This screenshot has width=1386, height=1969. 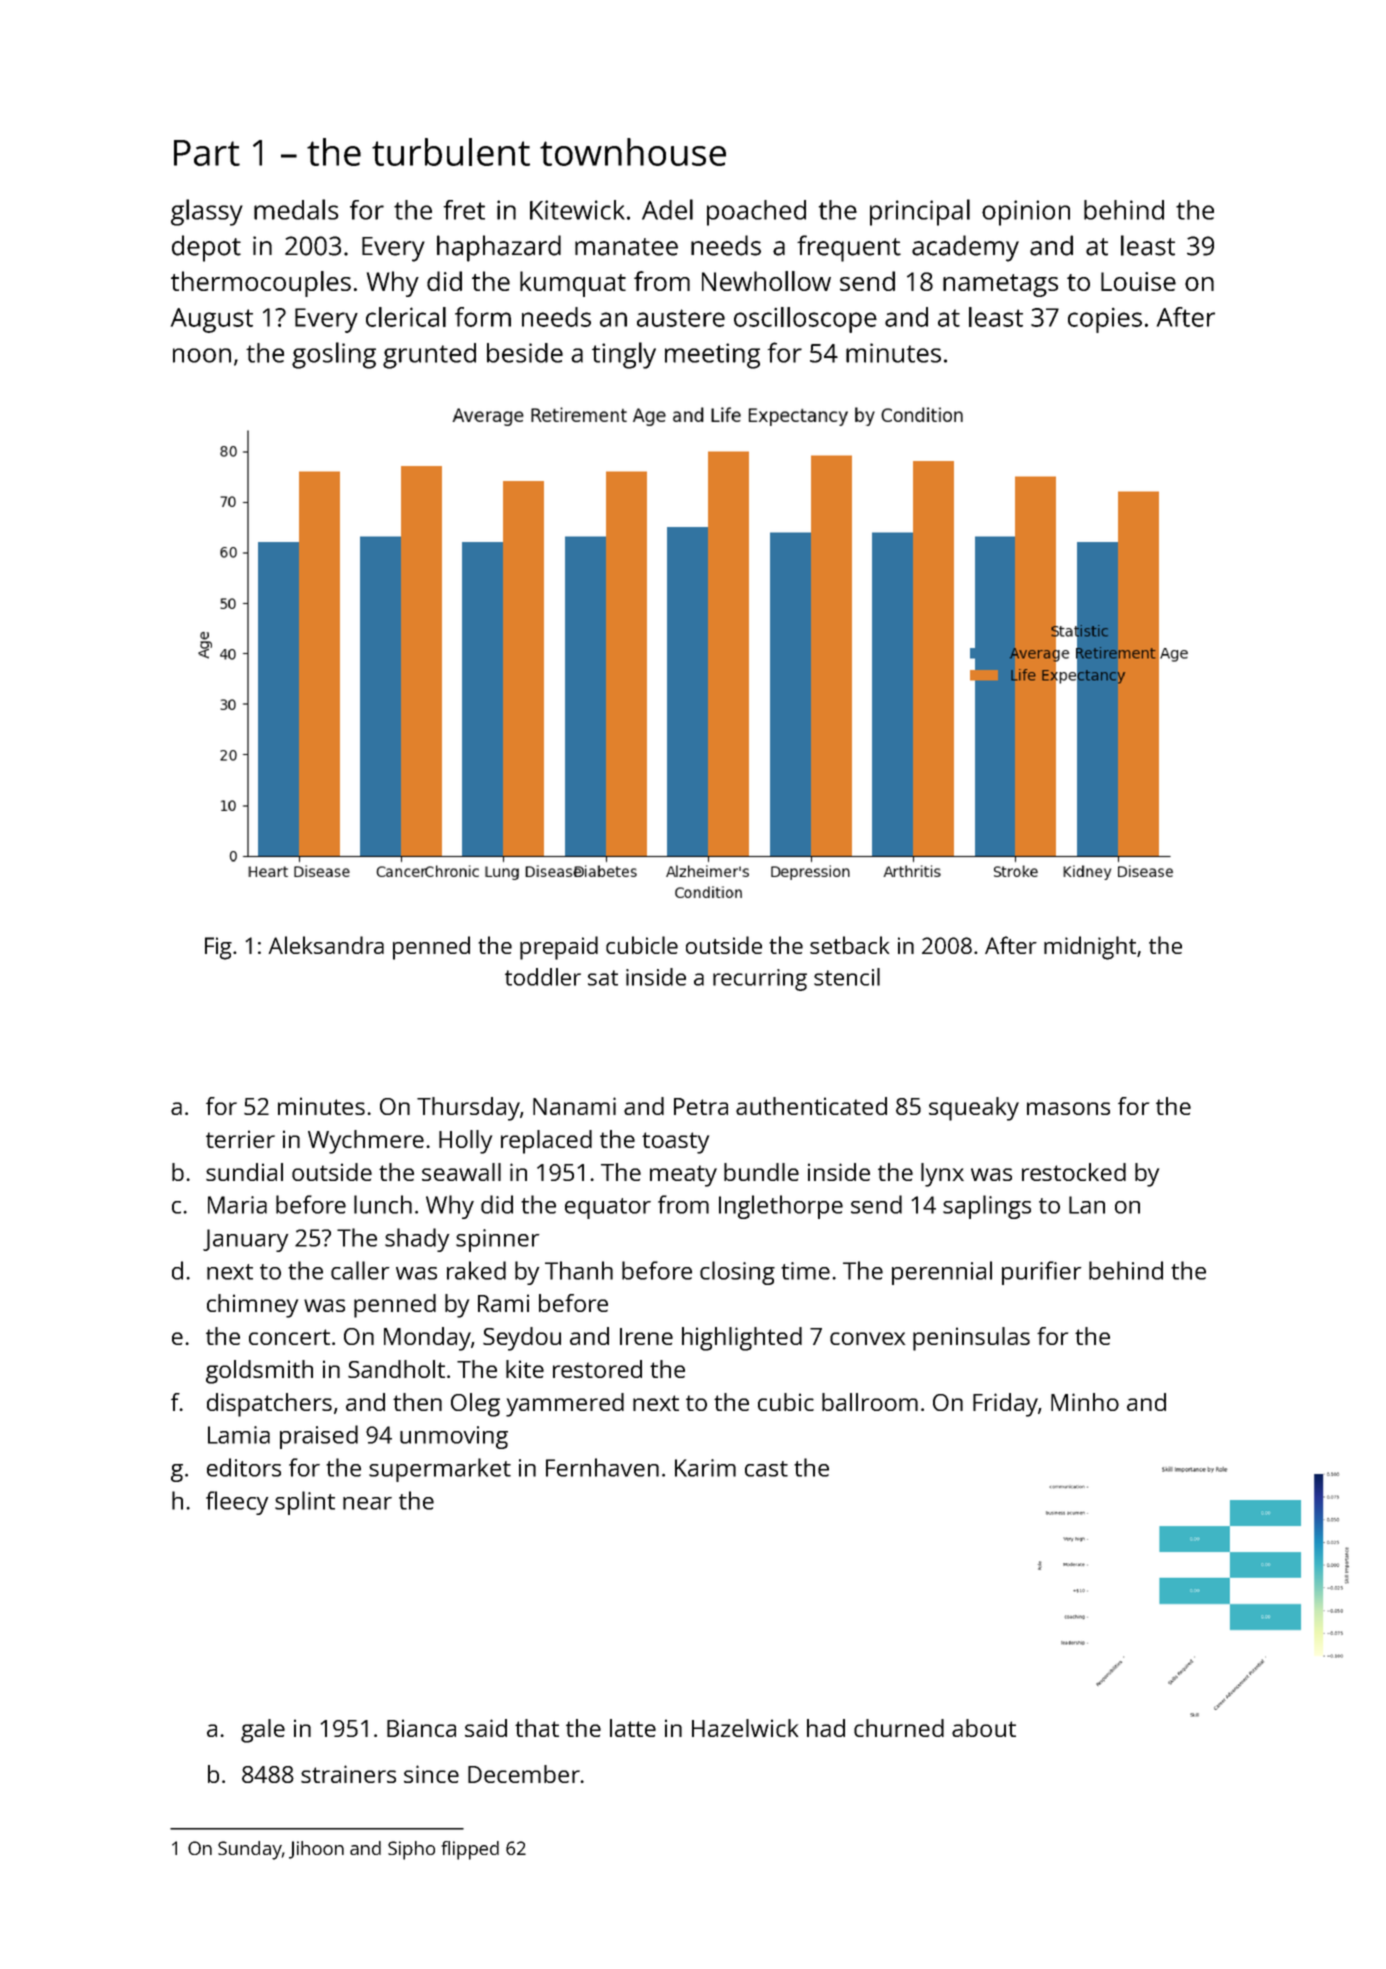 I want to click on Aleksandra, so click(x=326, y=945).
